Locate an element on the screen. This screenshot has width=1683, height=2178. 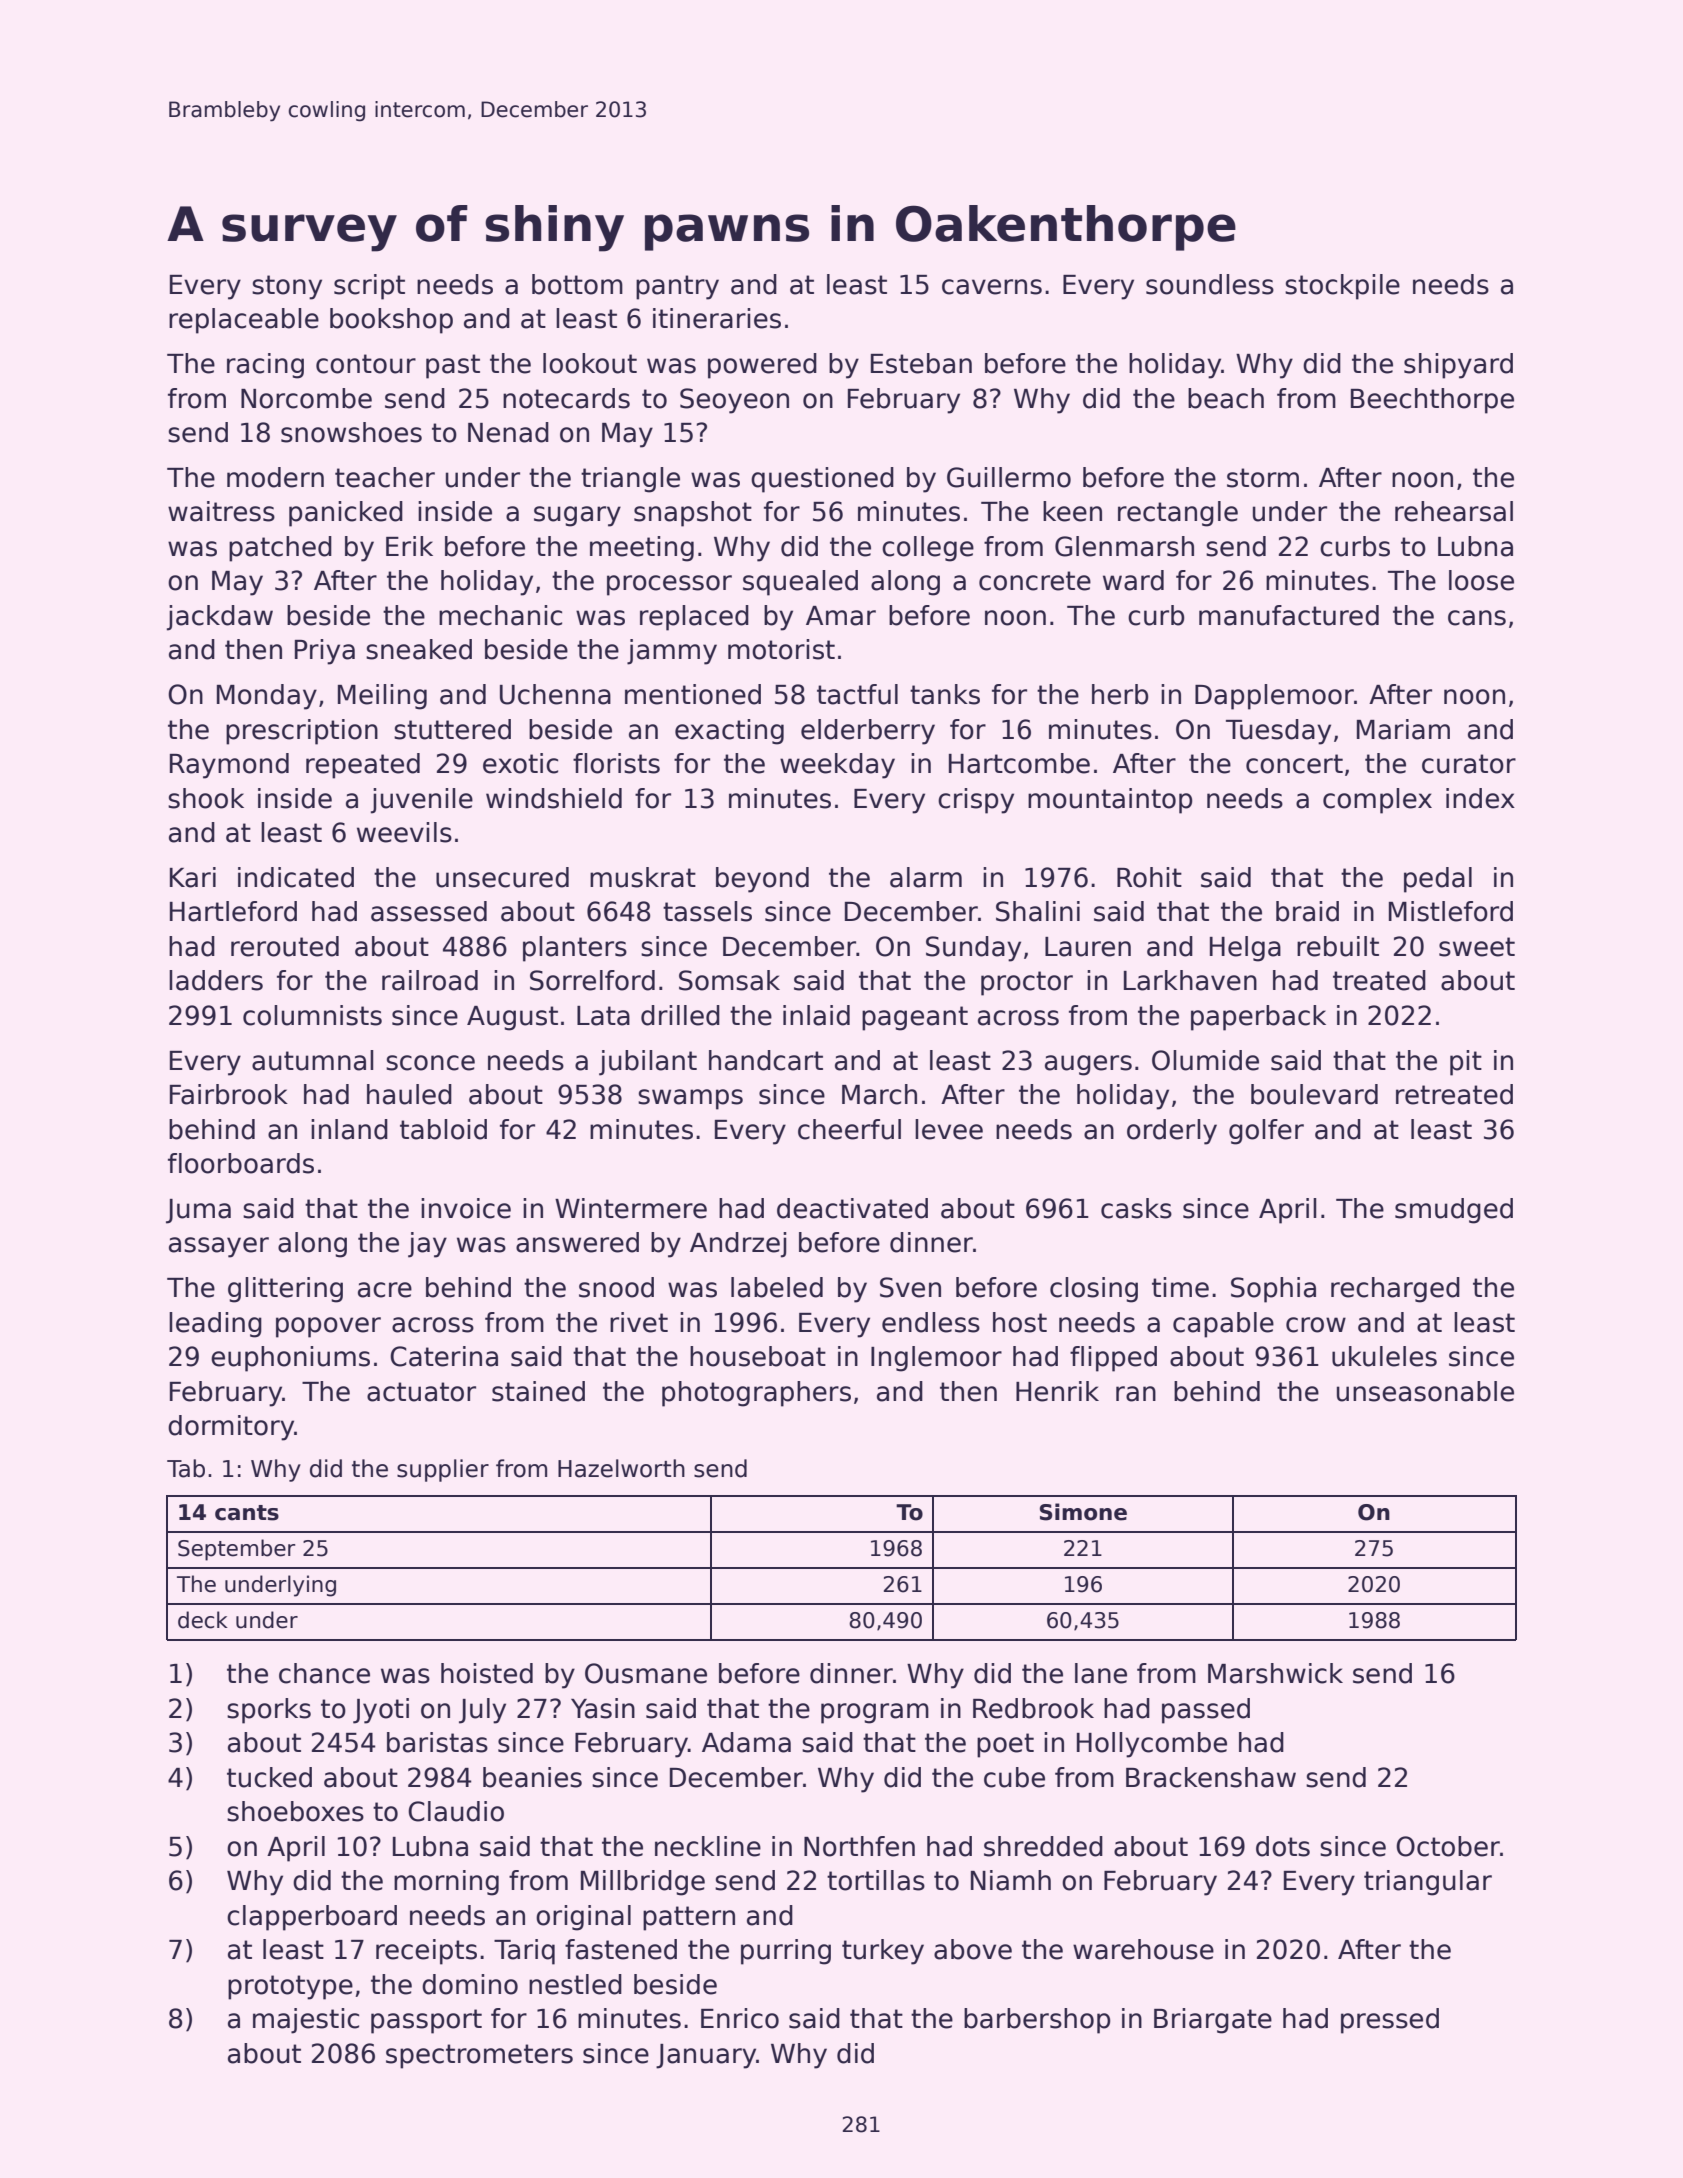
Redbrook is located at coordinates (1033, 1708).
